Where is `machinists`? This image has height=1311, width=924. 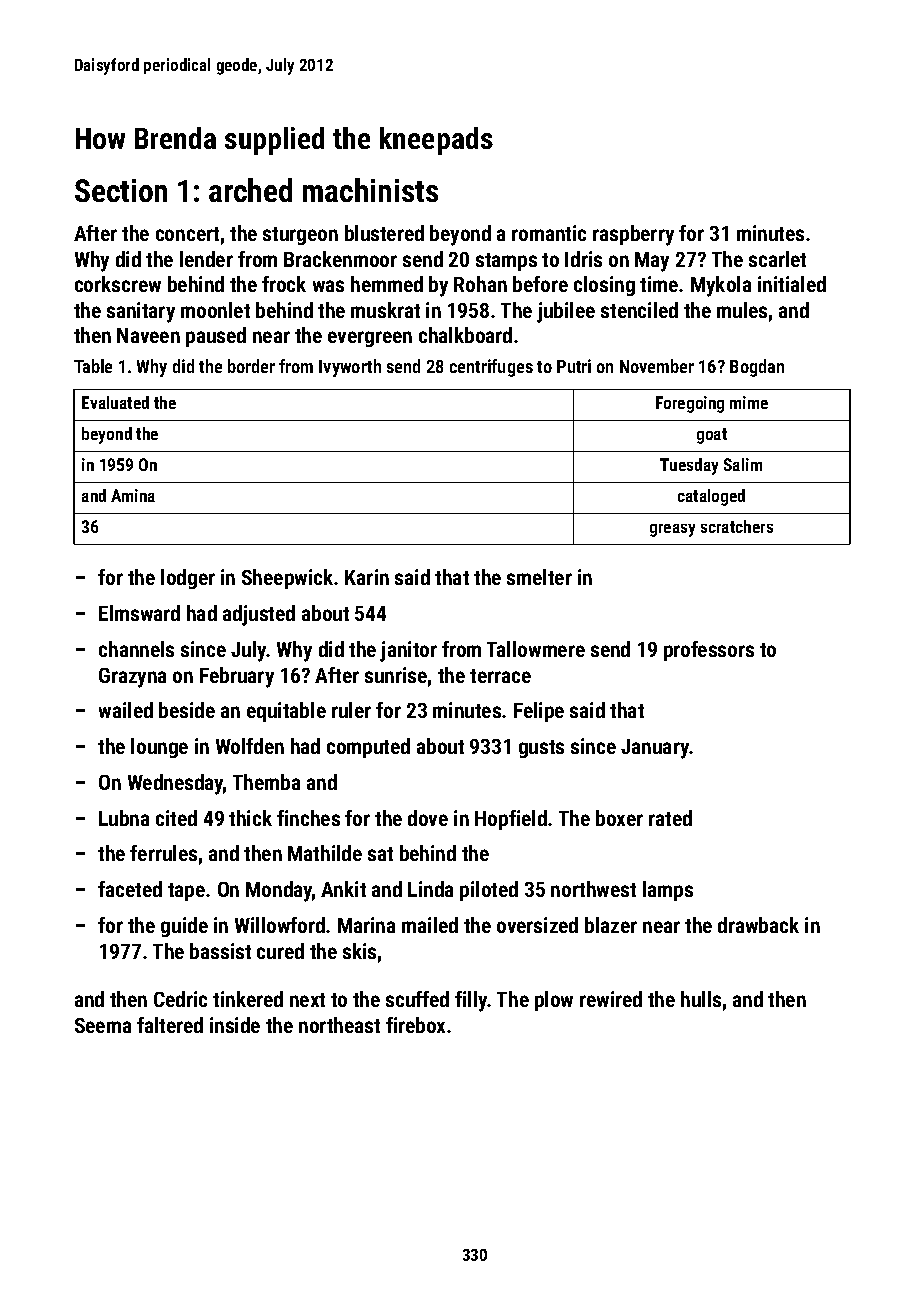
machinists is located at coordinates (370, 190).
